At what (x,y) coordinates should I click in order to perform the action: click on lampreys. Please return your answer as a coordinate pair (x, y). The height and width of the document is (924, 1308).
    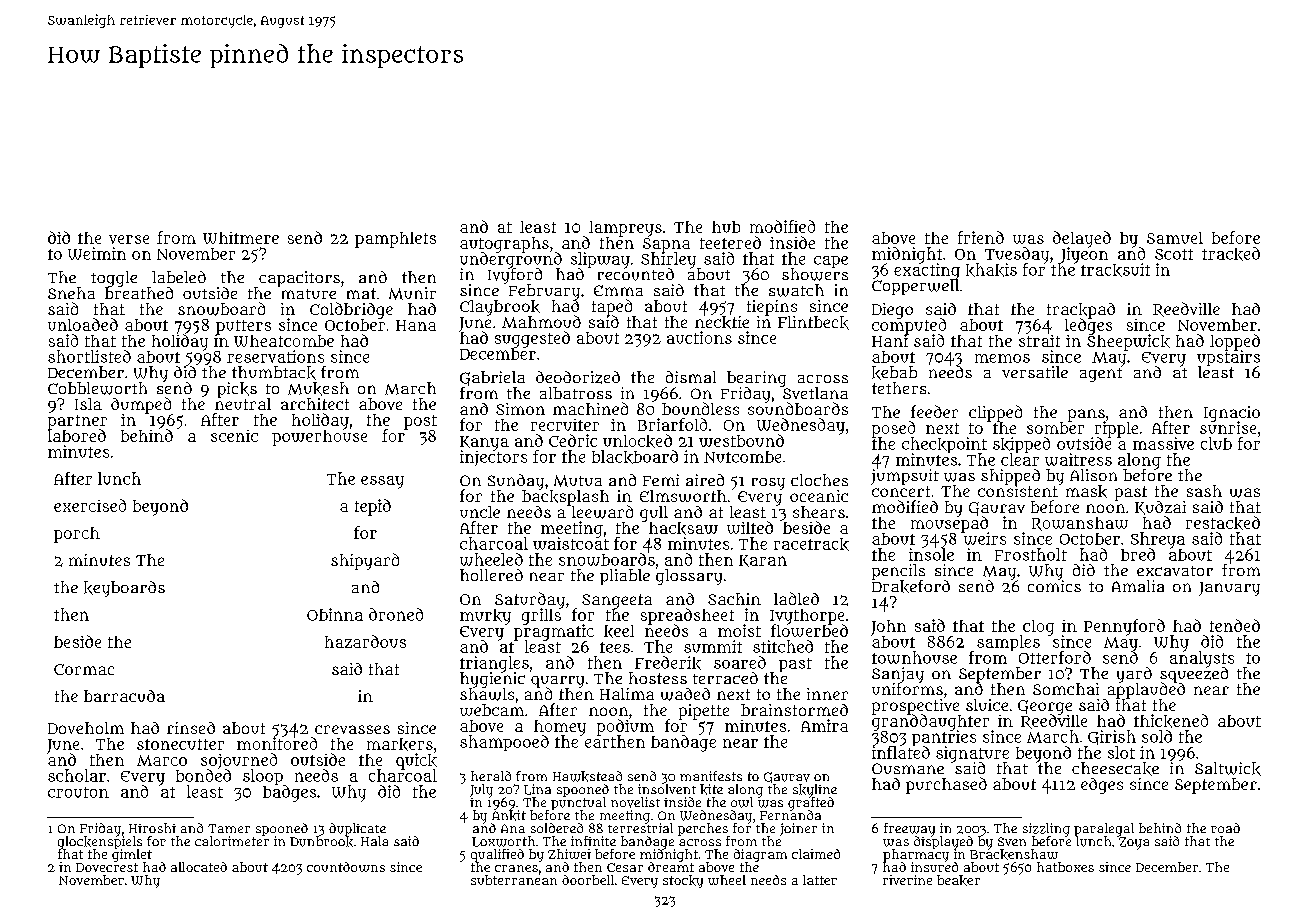
    Looking at the image, I should click on (625, 229).
